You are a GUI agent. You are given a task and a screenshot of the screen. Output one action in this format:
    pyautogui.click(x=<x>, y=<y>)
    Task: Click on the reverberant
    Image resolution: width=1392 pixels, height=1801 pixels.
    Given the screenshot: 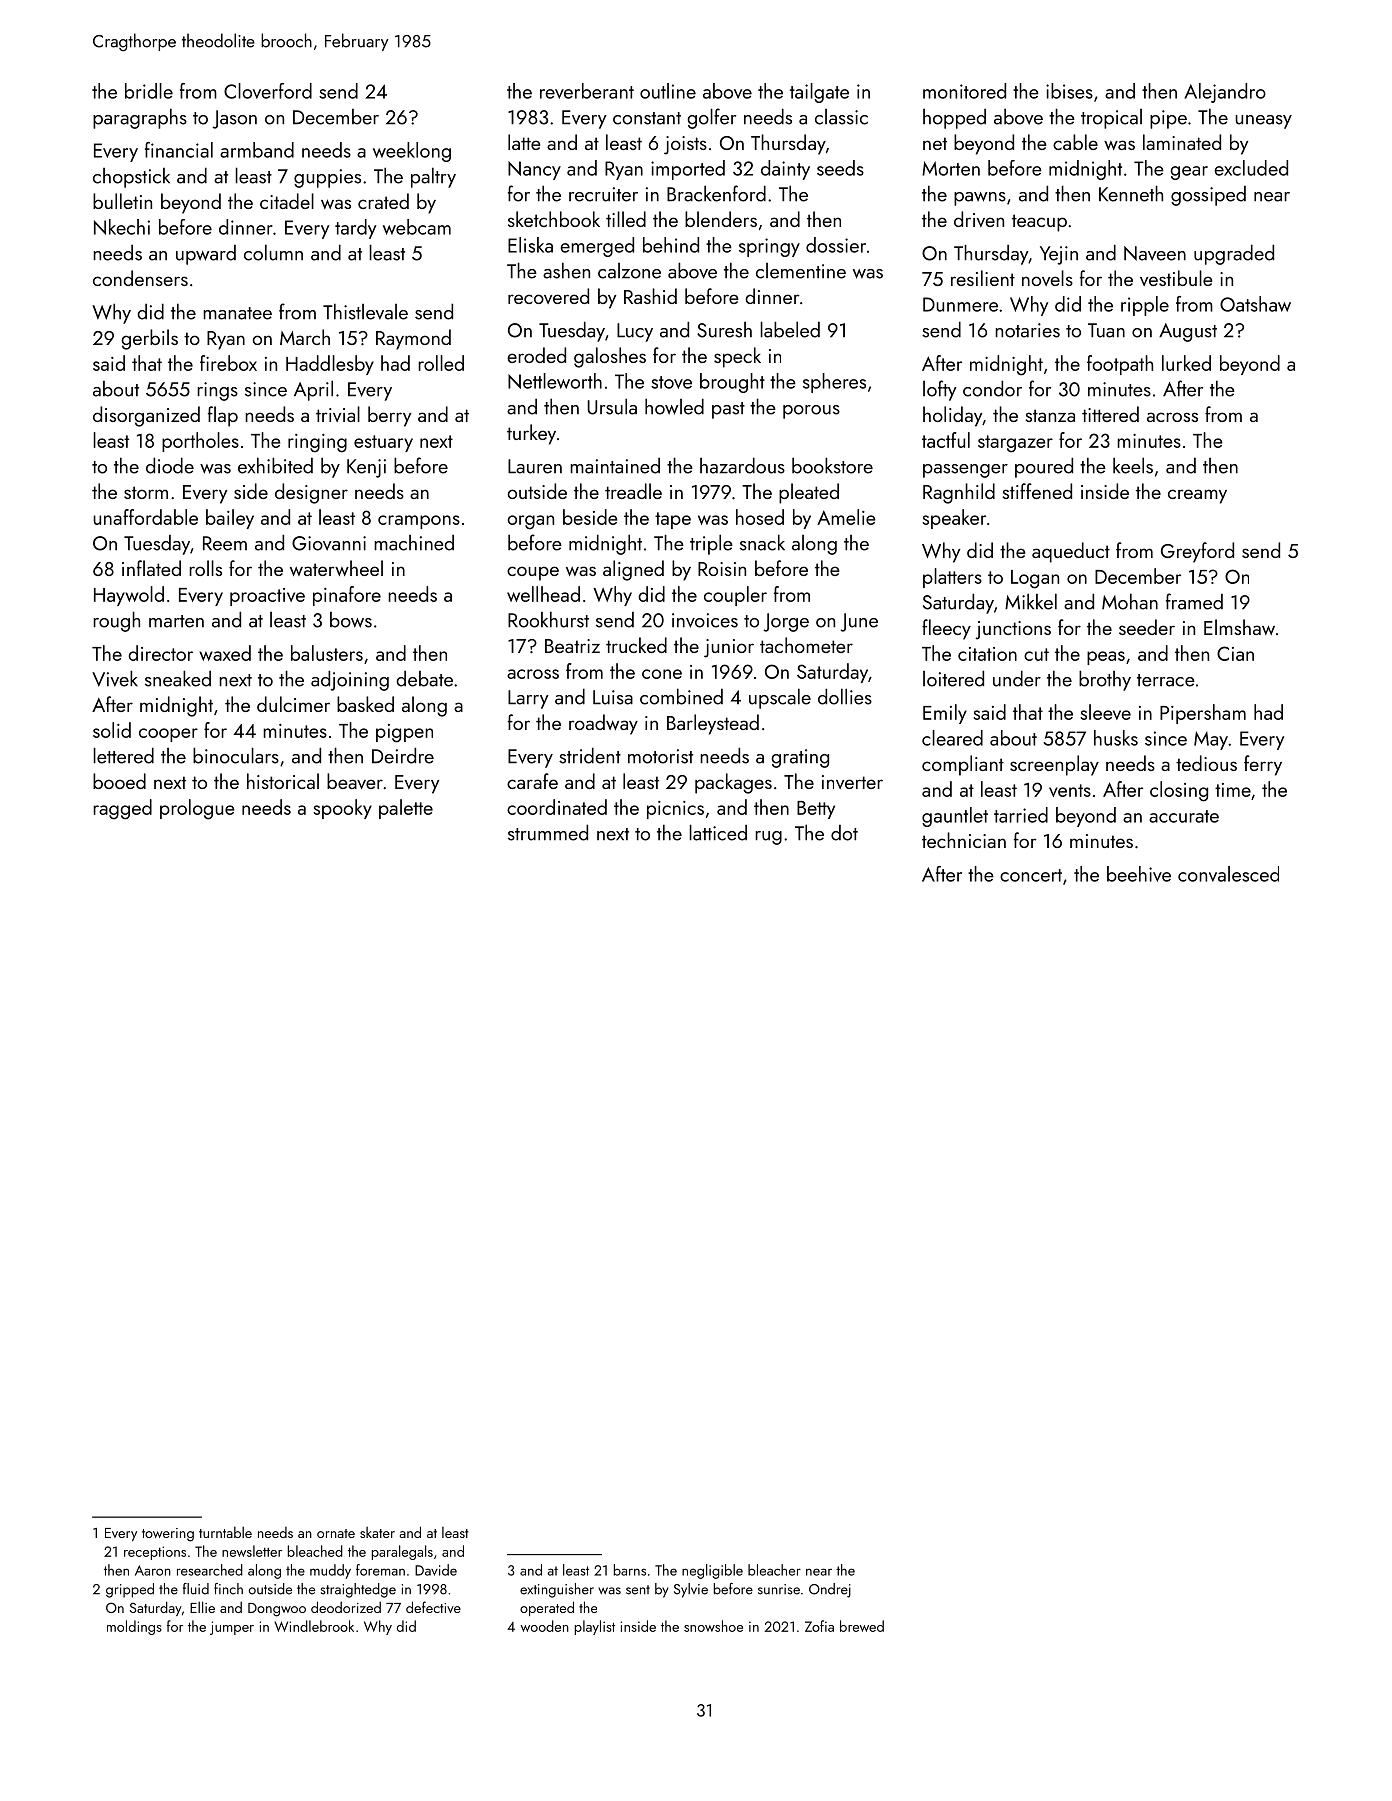 What is the action you would take?
    pyautogui.click(x=587, y=91)
